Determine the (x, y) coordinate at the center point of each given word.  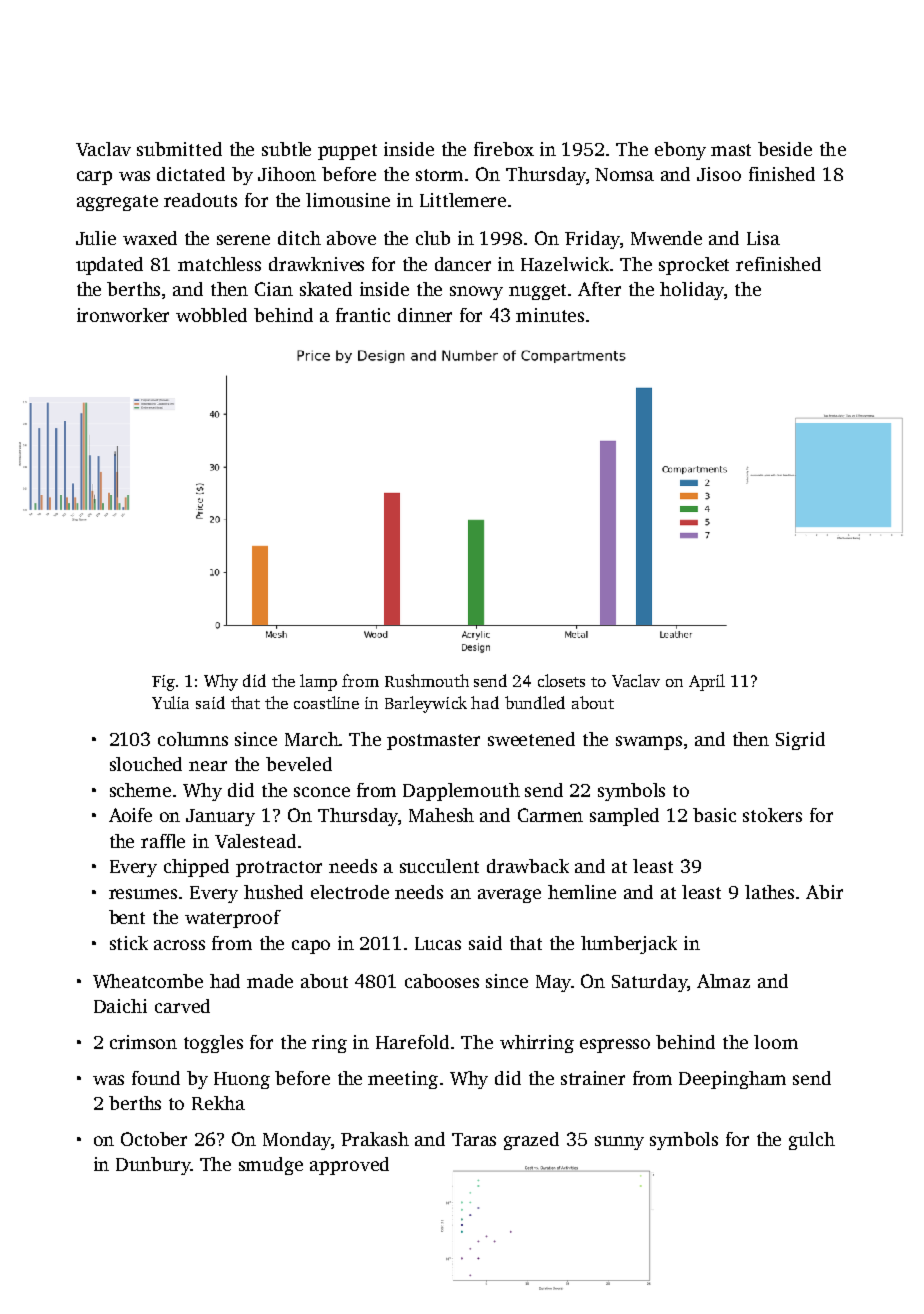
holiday (692, 291)
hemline (582, 892)
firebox (504, 149)
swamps (649, 743)
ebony (680, 151)
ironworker (123, 315)
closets (561, 680)
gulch (812, 1141)
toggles (213, 1044)
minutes (550, 315)
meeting (403, 1080)
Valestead (255, 841)
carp (94, 178)
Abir (824, 892)
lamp (318, 682)
